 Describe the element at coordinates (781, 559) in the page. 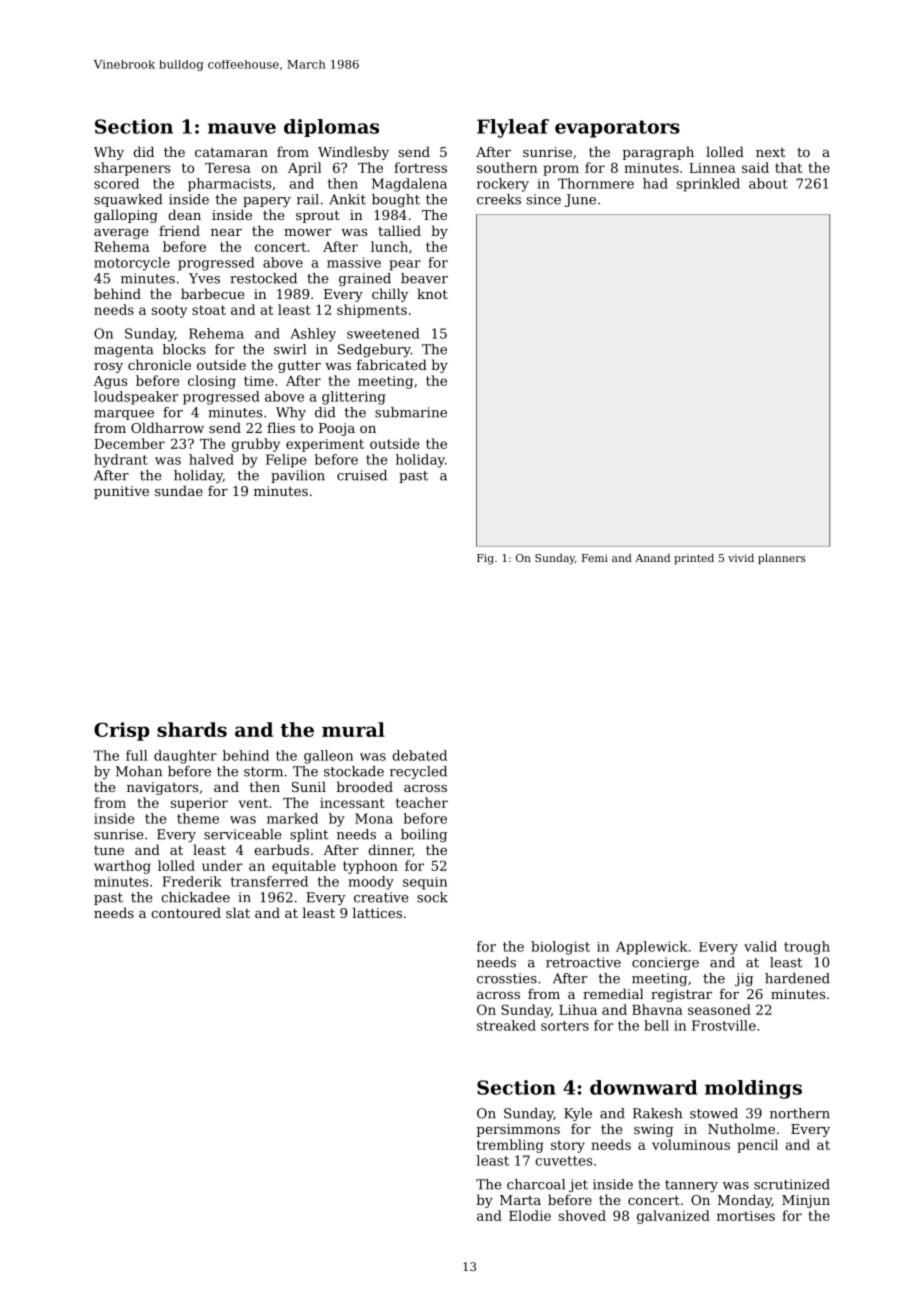

I see `planners` at that location.
